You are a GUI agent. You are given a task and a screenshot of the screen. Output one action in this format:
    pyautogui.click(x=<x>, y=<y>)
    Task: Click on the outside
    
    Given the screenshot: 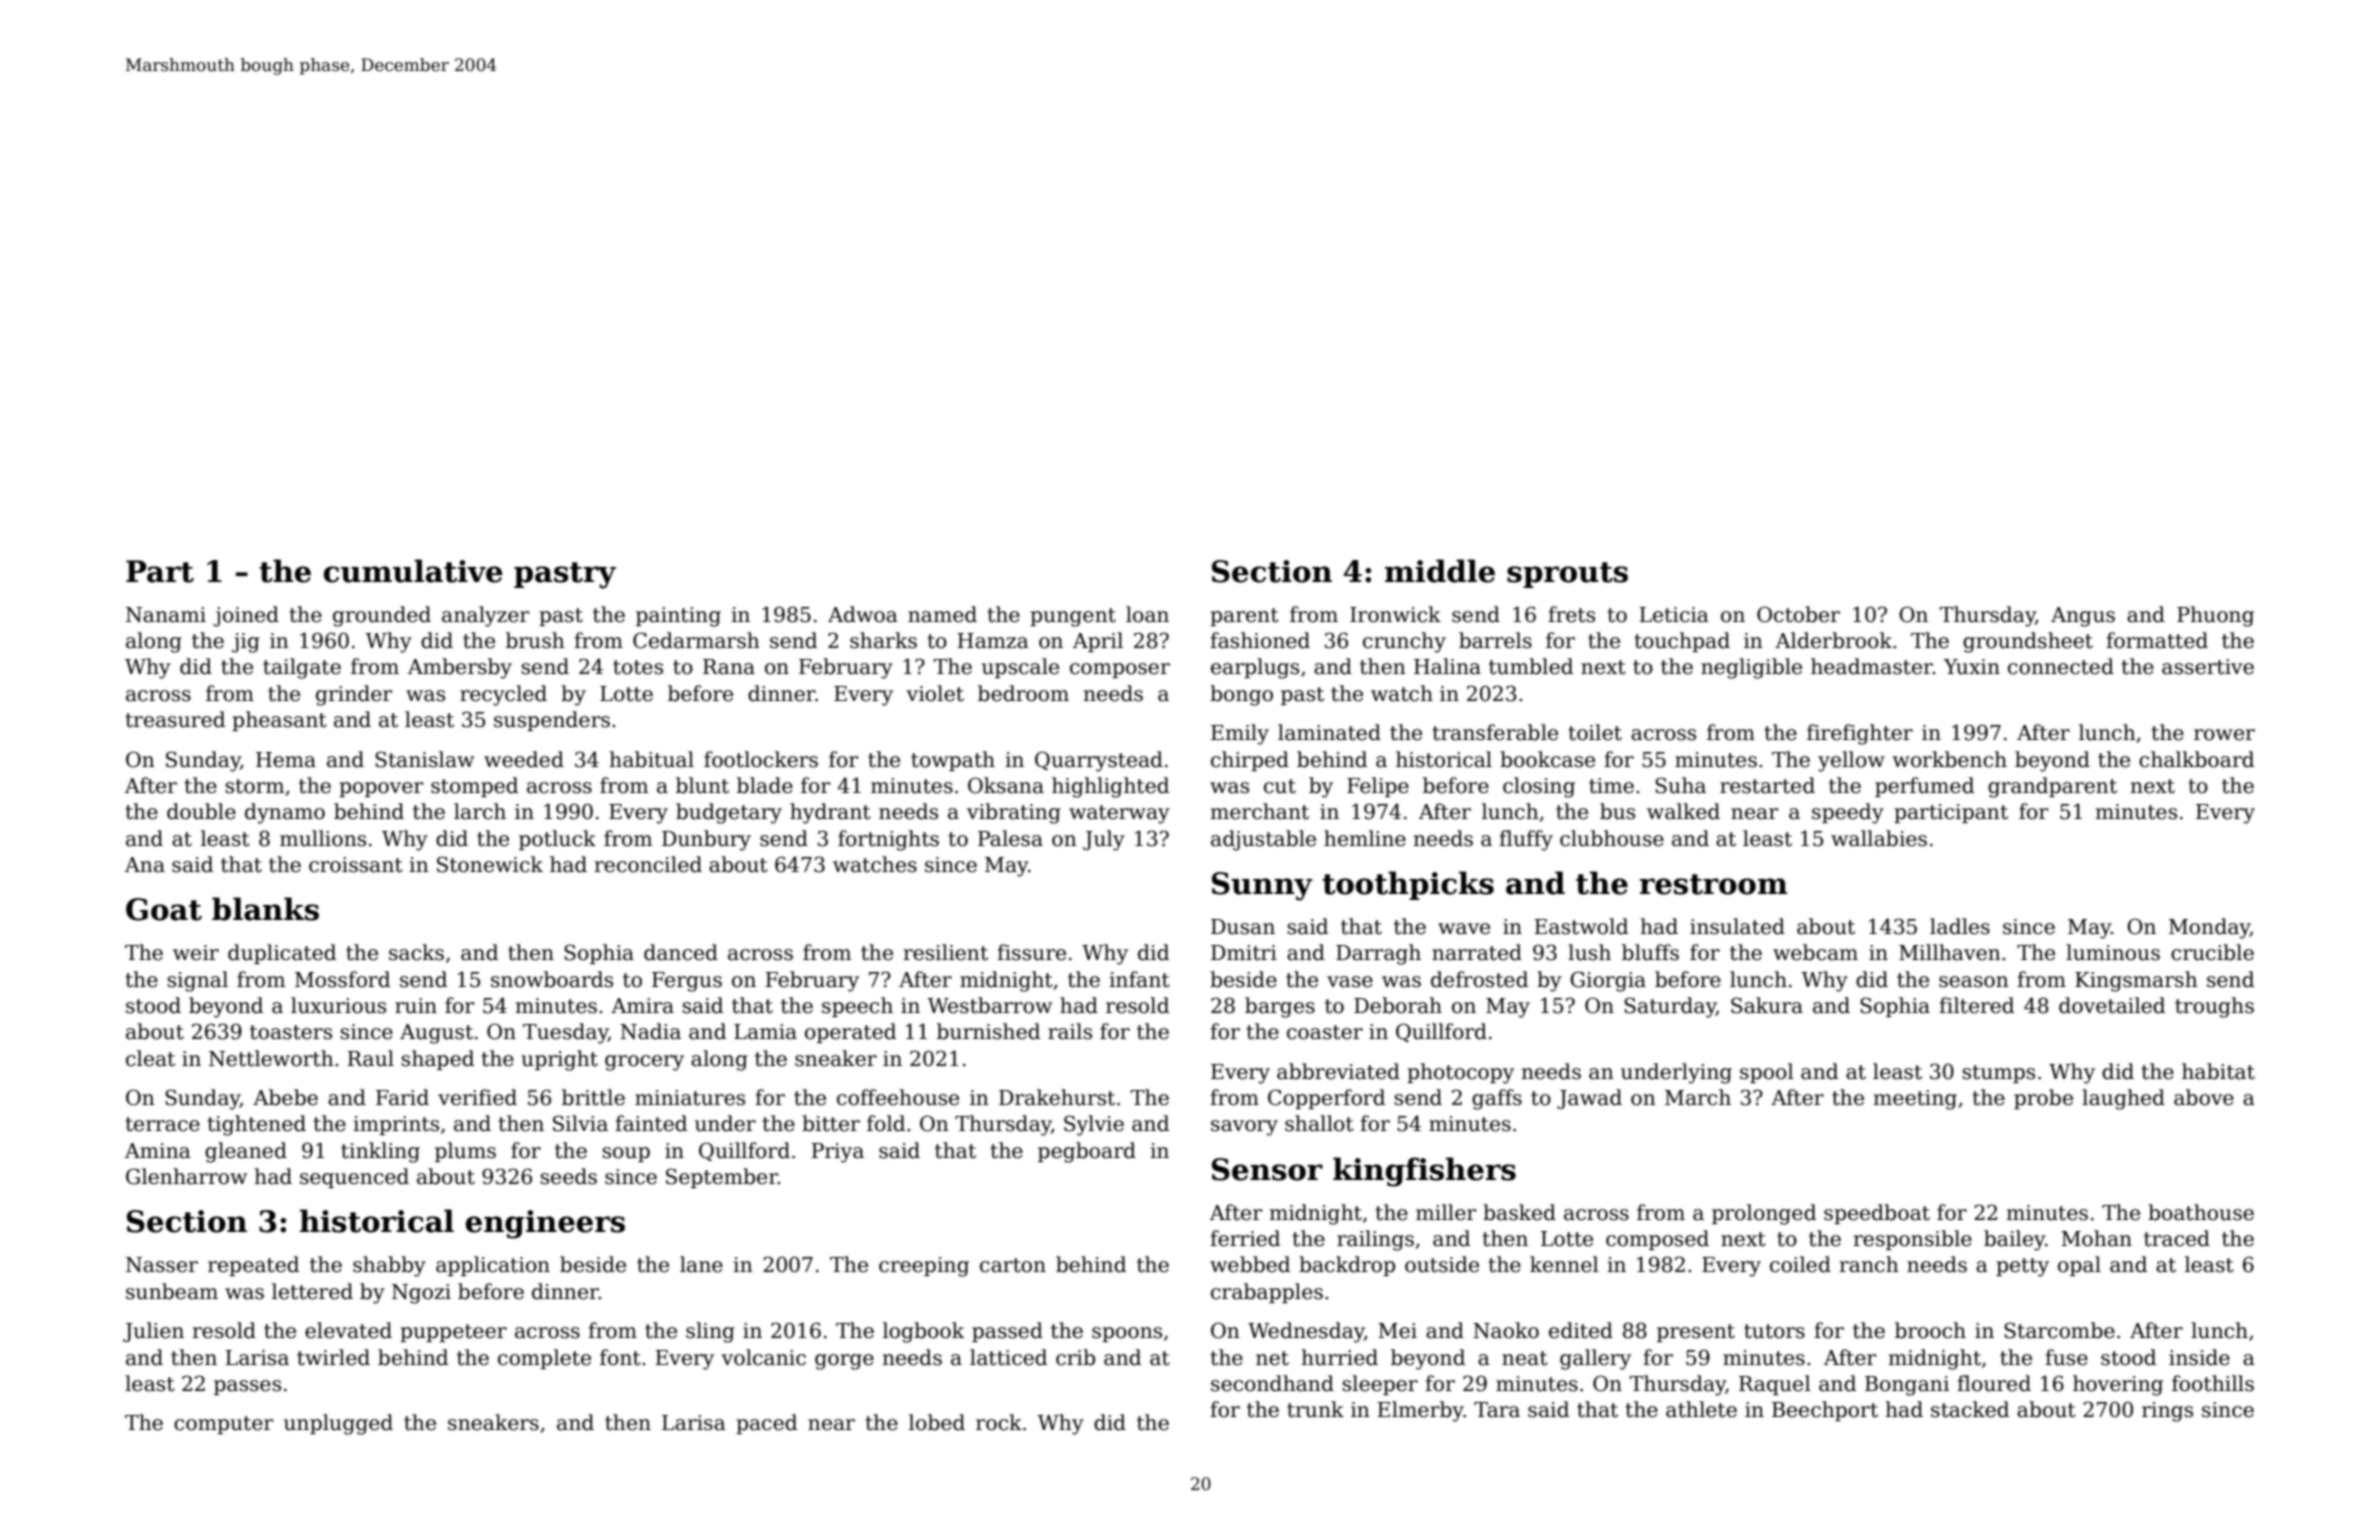 What is the action you would take?
    pyautogui.click(x=1442, y=1264)
